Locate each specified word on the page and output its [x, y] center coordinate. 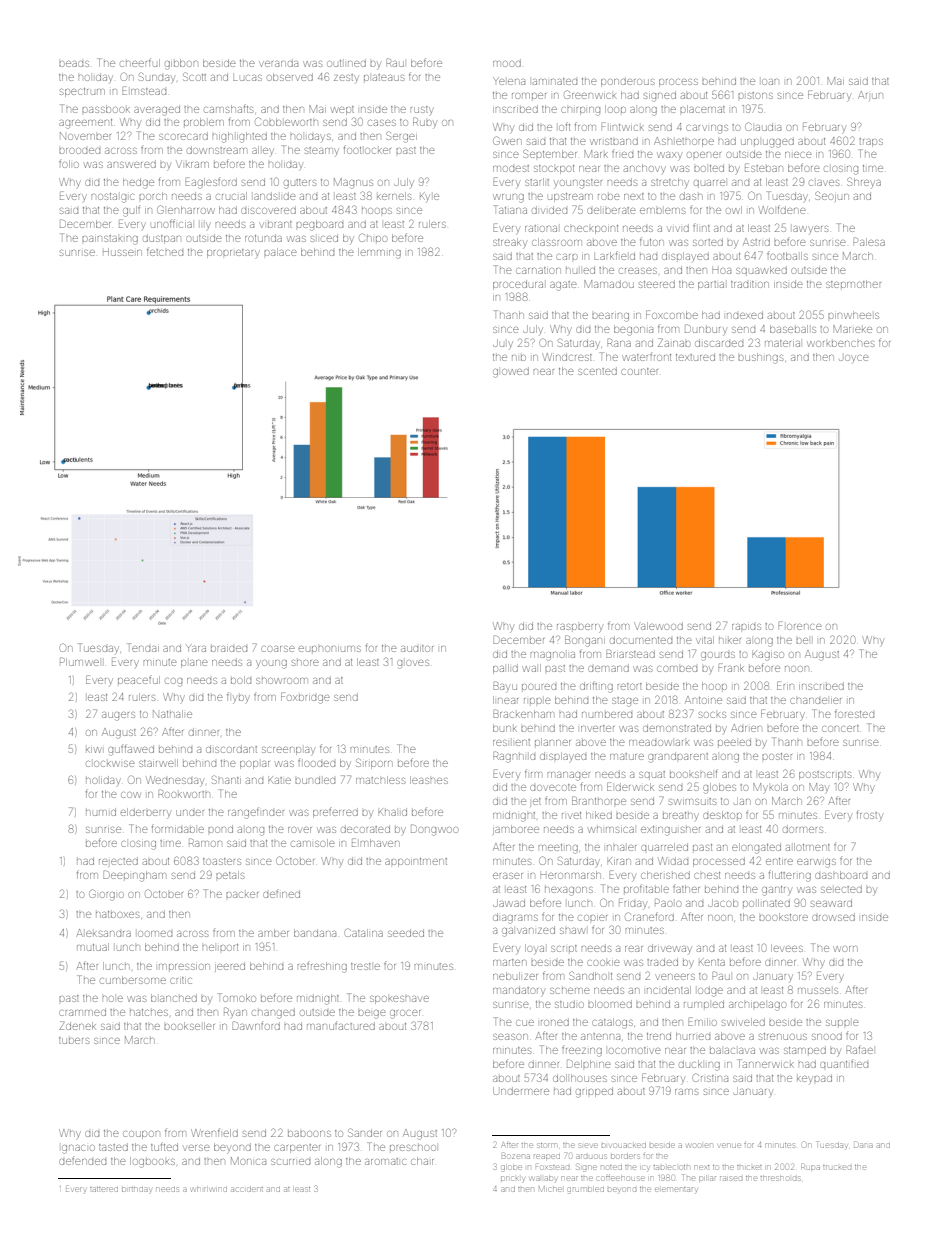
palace [280, 252]
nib [519, 358]
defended [82, 1161]
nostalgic [113, 198]
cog [174, 682]
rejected [118, 861]
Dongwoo [434, 830]
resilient [511, 742]
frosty [870, 815]
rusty [422, 109]
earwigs [816, 863]
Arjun [870, 96]
